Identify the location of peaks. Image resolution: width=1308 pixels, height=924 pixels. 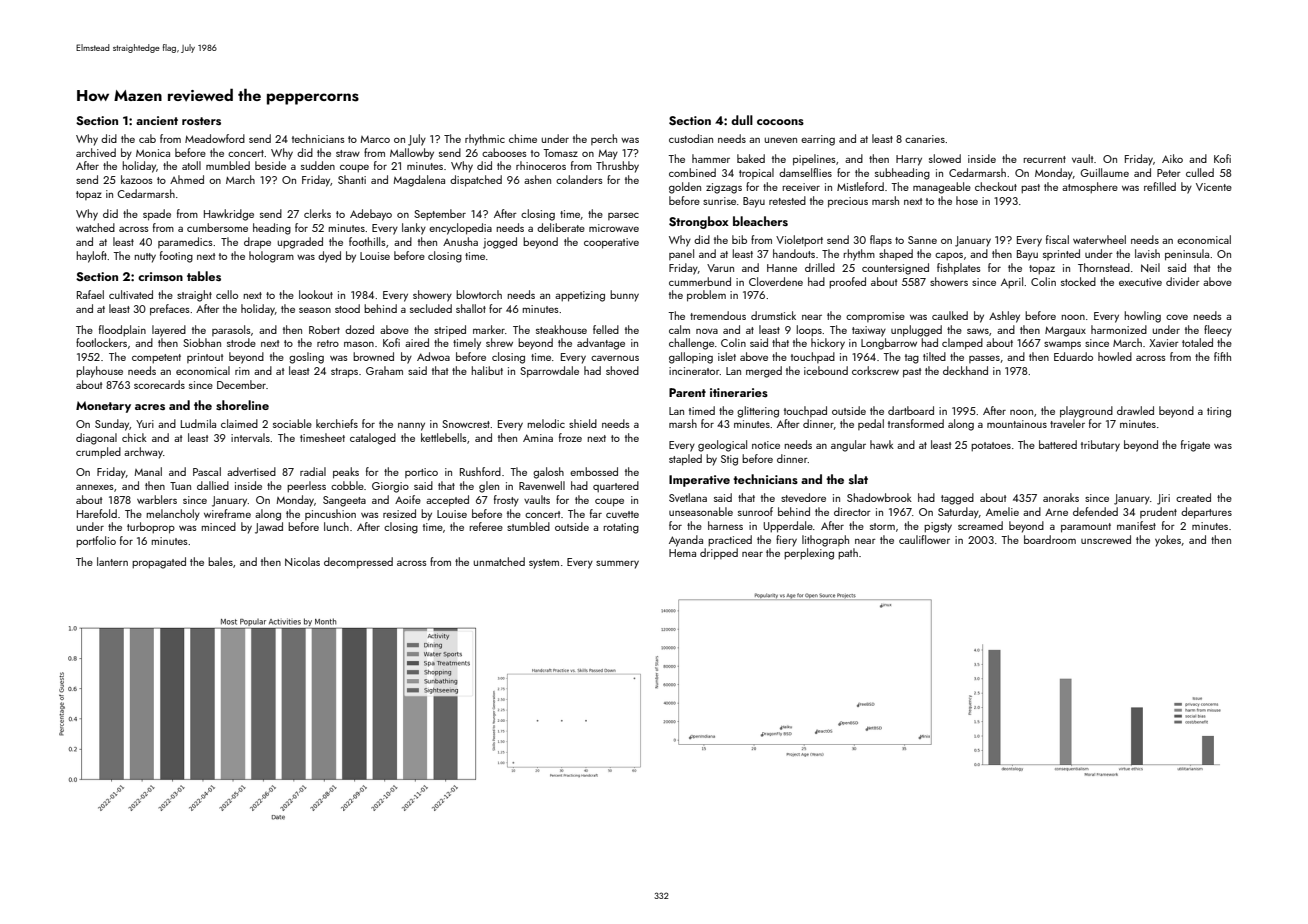
(346, 473).
